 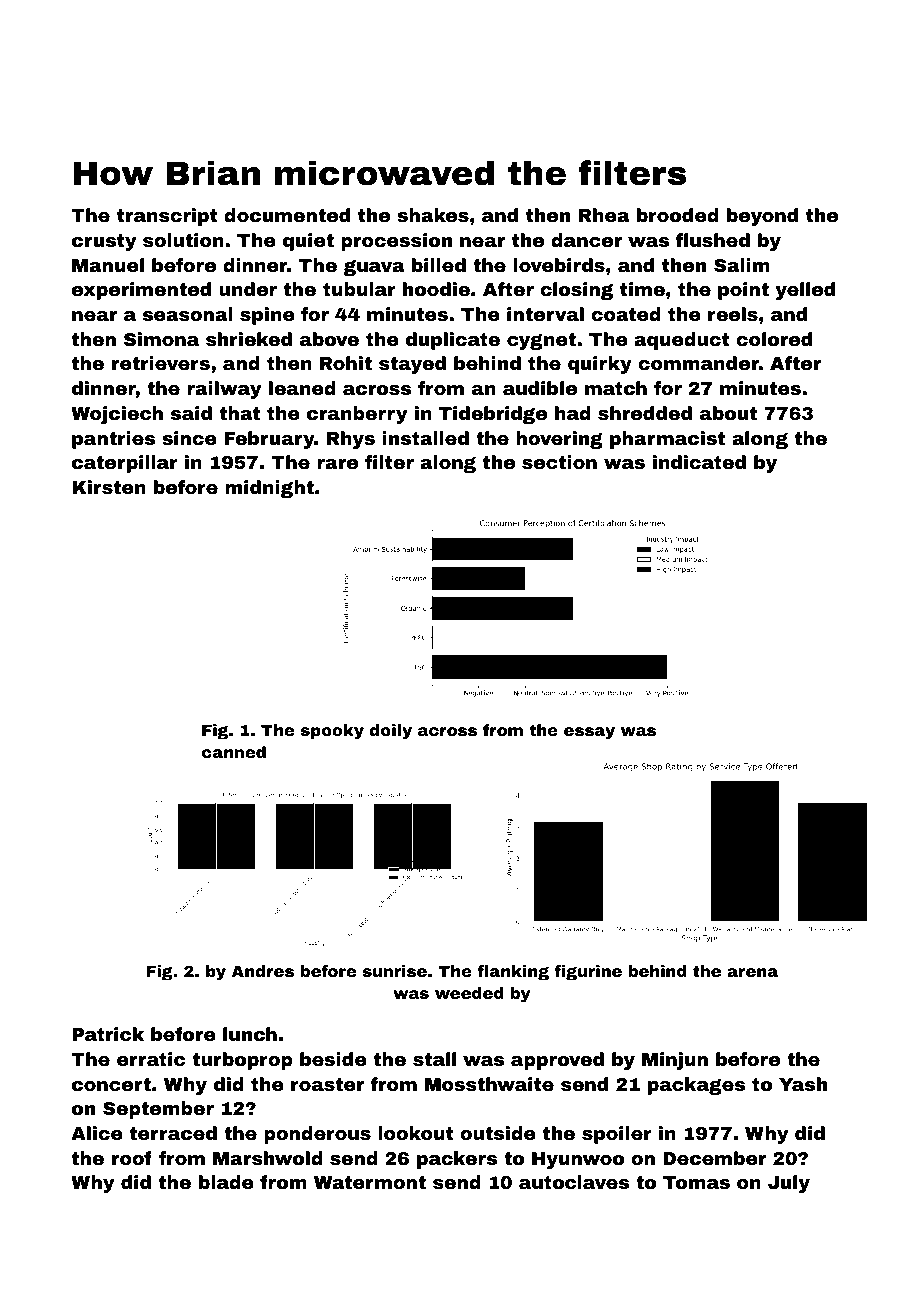 What do you see at coordinates (263, 971) in the page?
I see `Andres` at bounding box center [263, 971].
